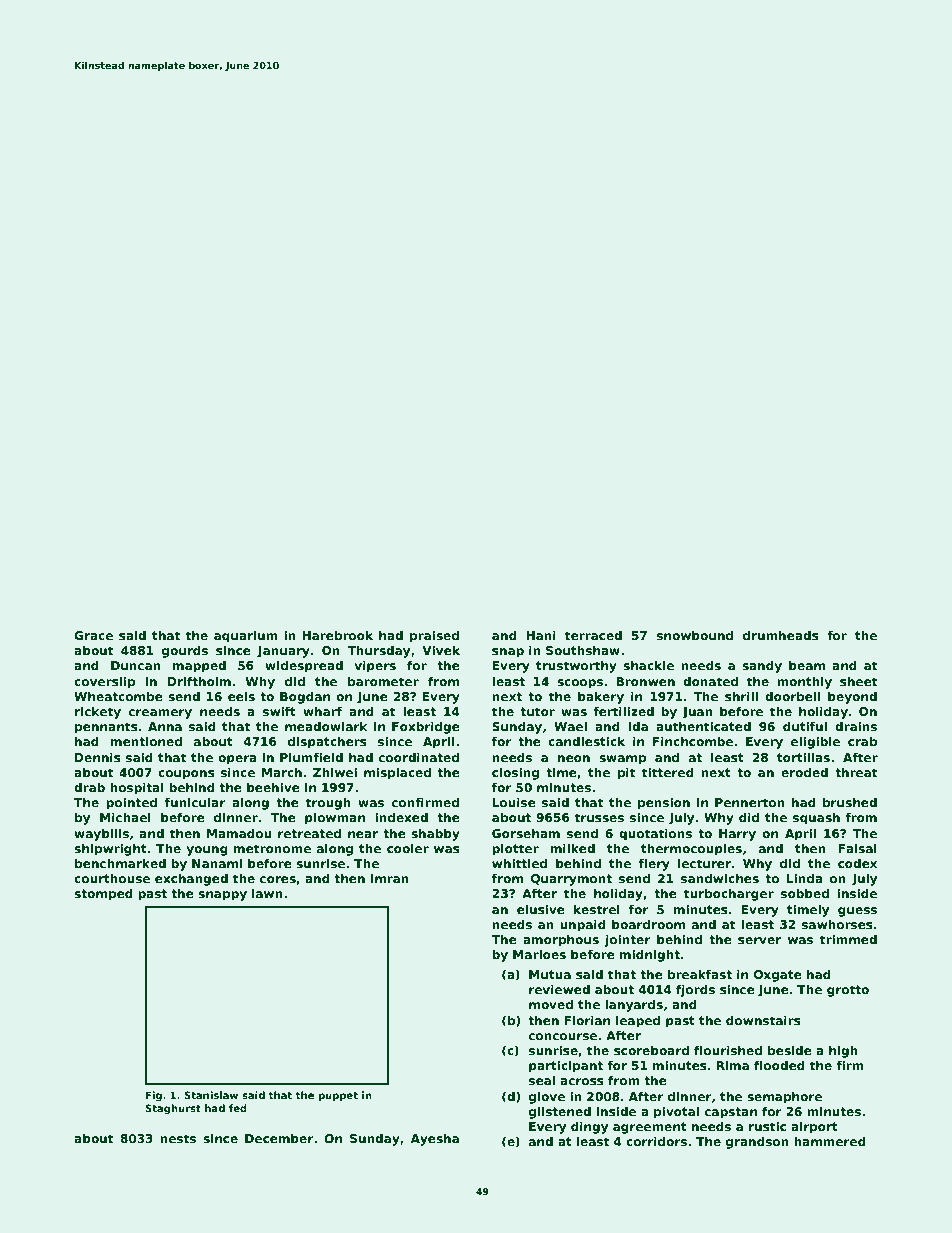  Describe the element at coordinates (267, 893) in the screenshot. I see `lawn` at that location.
